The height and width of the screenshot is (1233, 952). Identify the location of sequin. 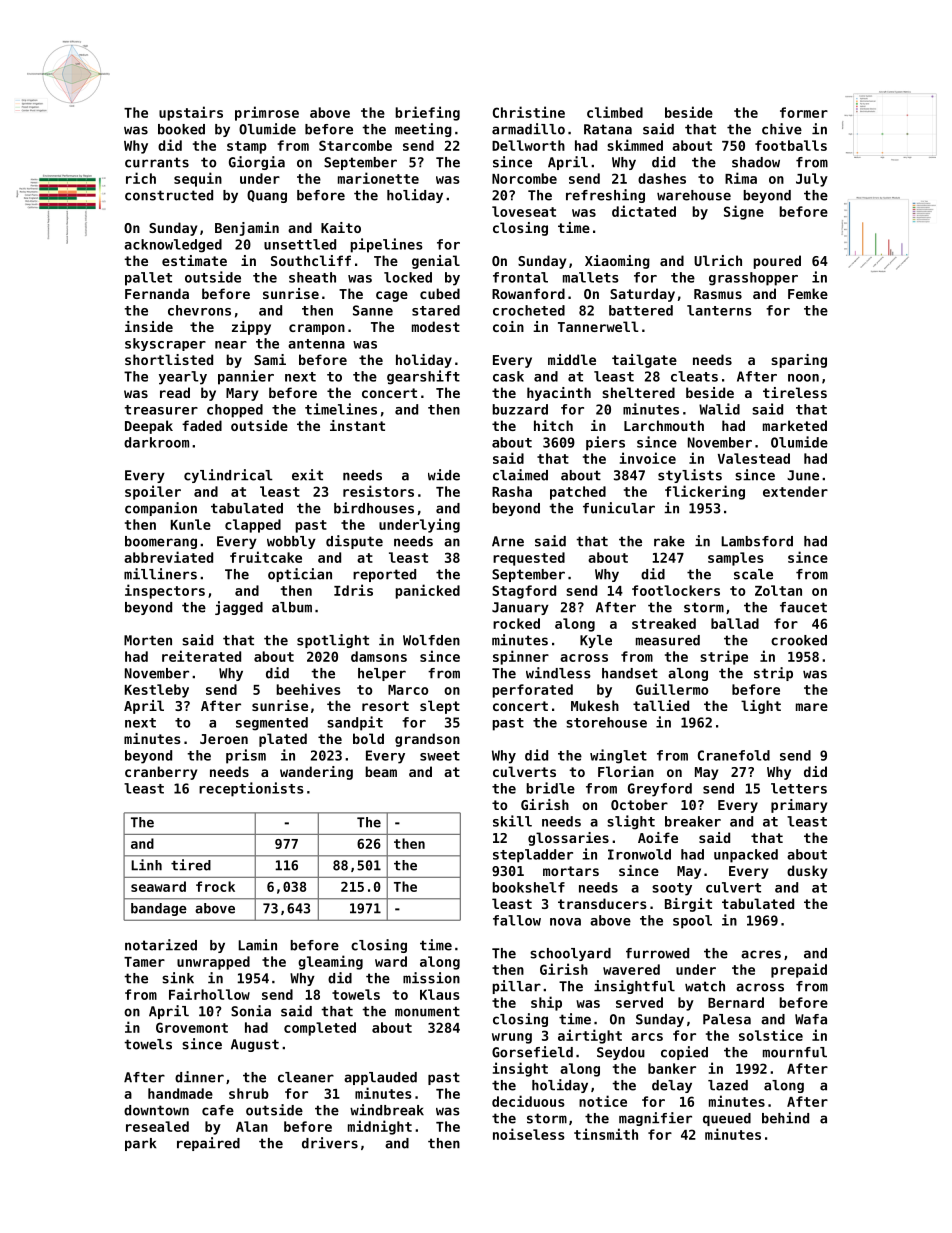
(198, 179).
